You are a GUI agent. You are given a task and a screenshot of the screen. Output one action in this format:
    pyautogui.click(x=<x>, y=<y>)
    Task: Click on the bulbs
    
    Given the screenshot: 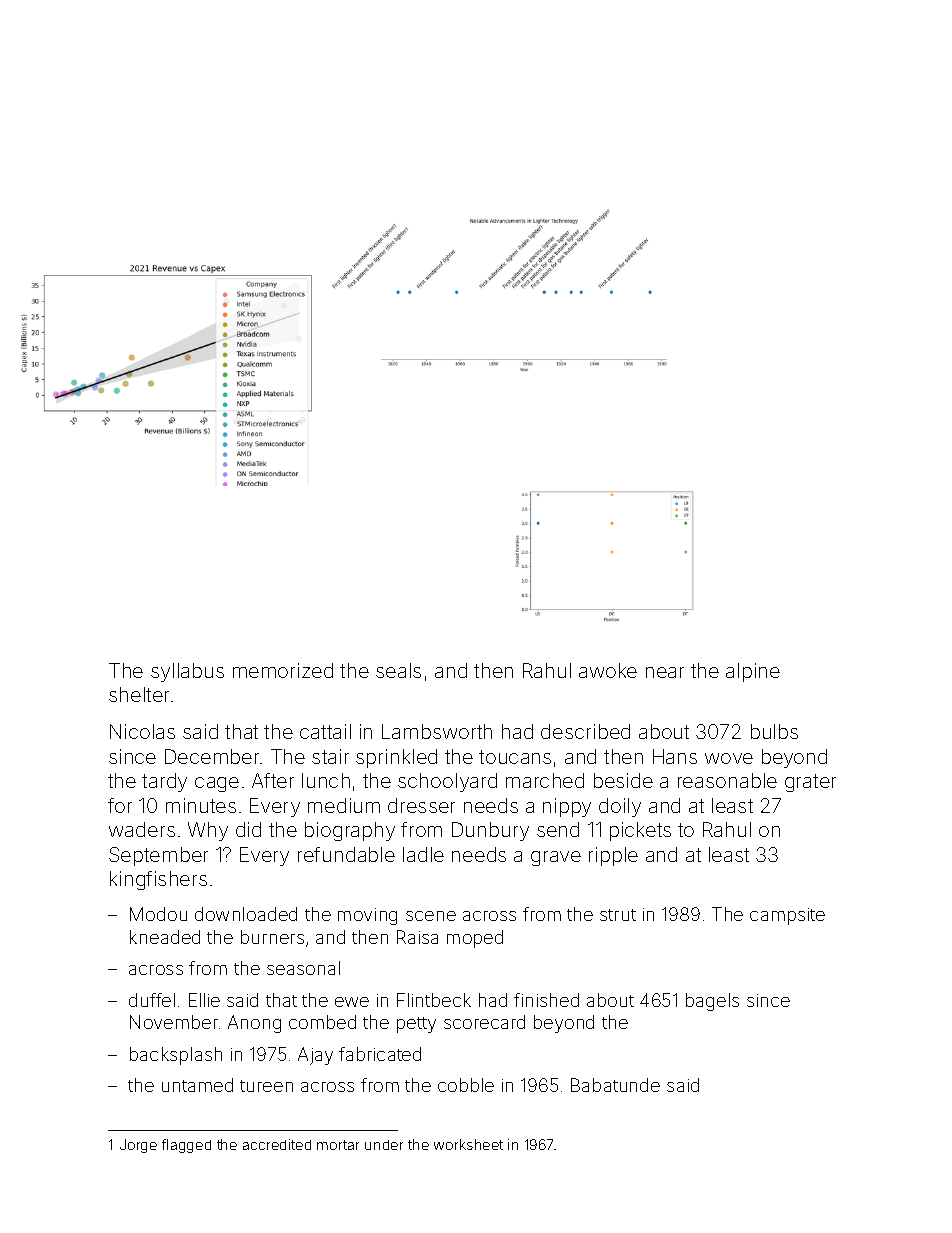 What is the action you would take?
    pyautogui.click(x=774, y=731)
